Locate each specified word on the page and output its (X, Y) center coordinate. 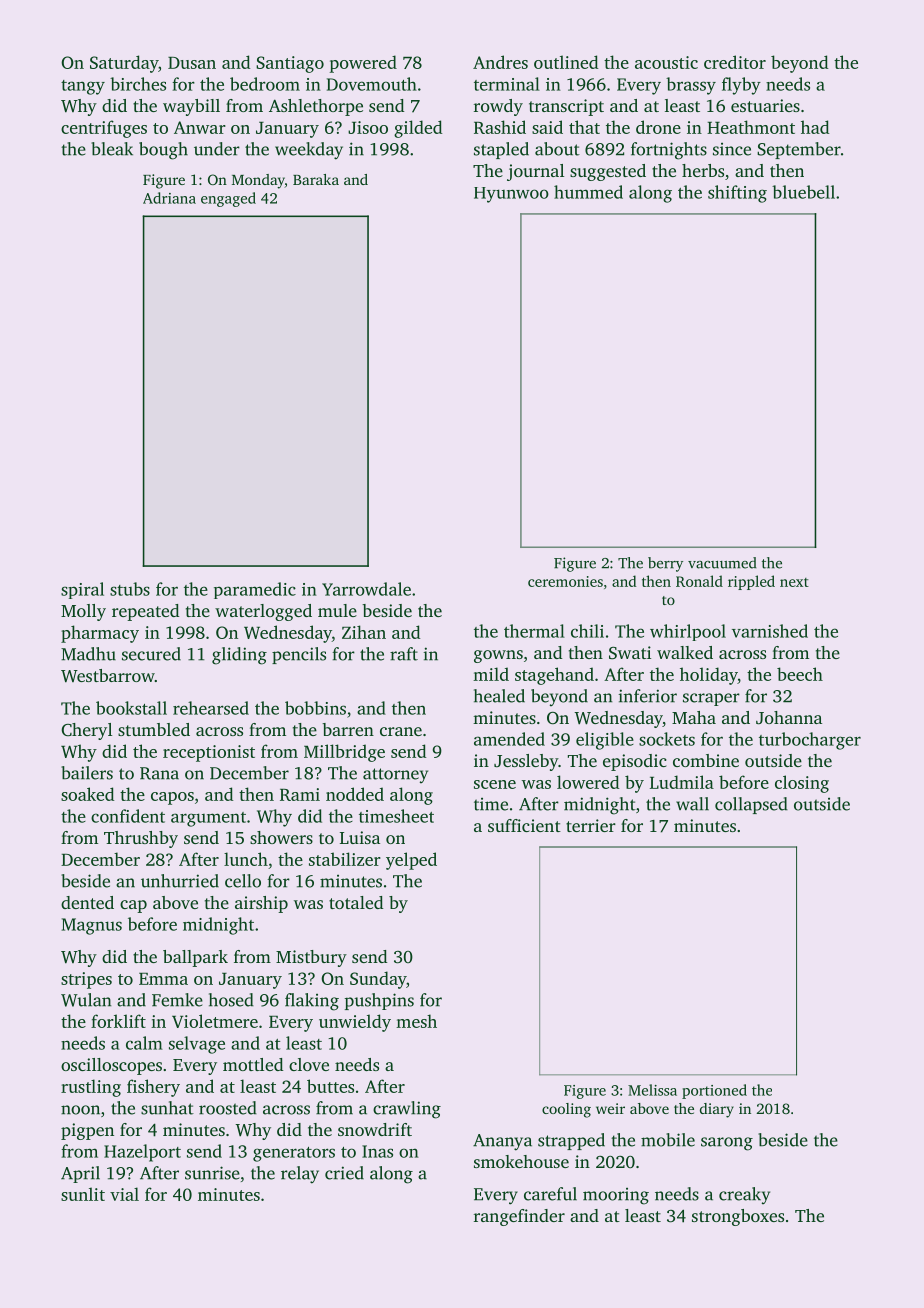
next (794, 582)
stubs (130, 589)
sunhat (167, 1108)
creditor (735, 62)
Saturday (124, 64)
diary (717, 1110)
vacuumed (722, 563)
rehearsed (211, 708)
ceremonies (565, 581)
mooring (616, 1196)
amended (509, 739)
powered (363, 64)
